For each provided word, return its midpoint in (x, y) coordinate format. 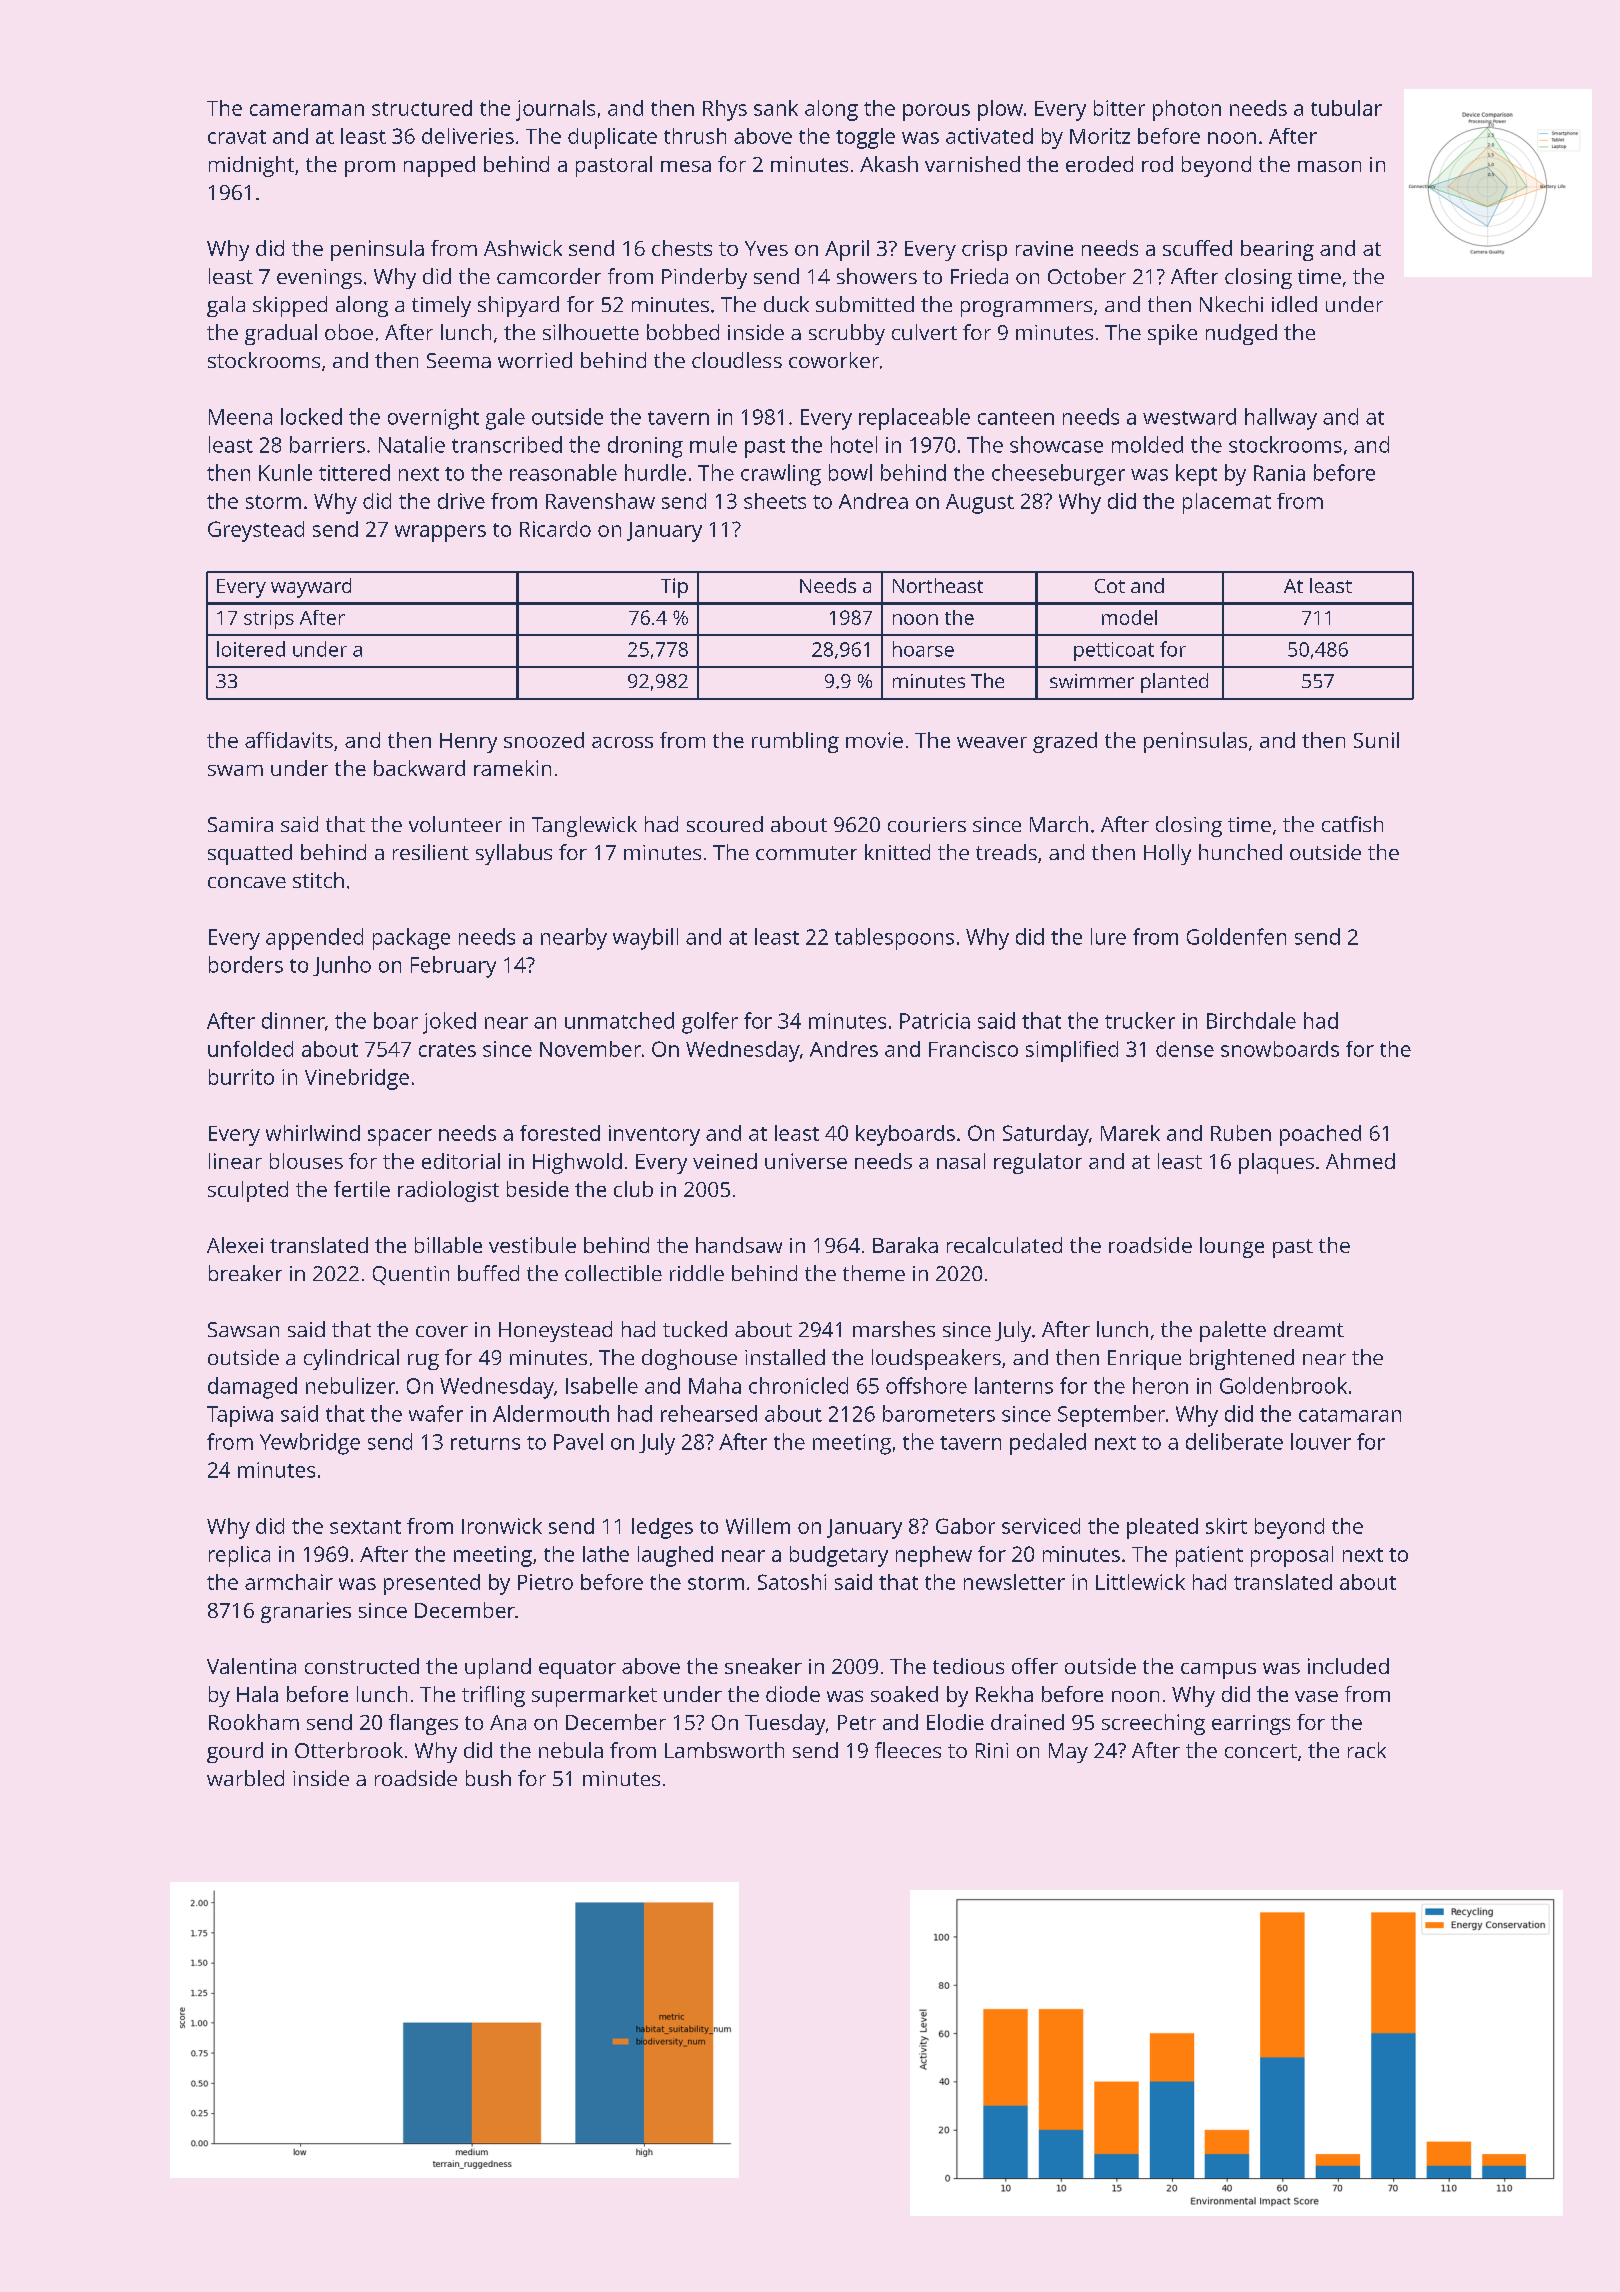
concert (1261, 1751)
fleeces (908, 1750)
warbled (245, 1778)
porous (936, 112)
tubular (1346, 108)
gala (226, 306)
